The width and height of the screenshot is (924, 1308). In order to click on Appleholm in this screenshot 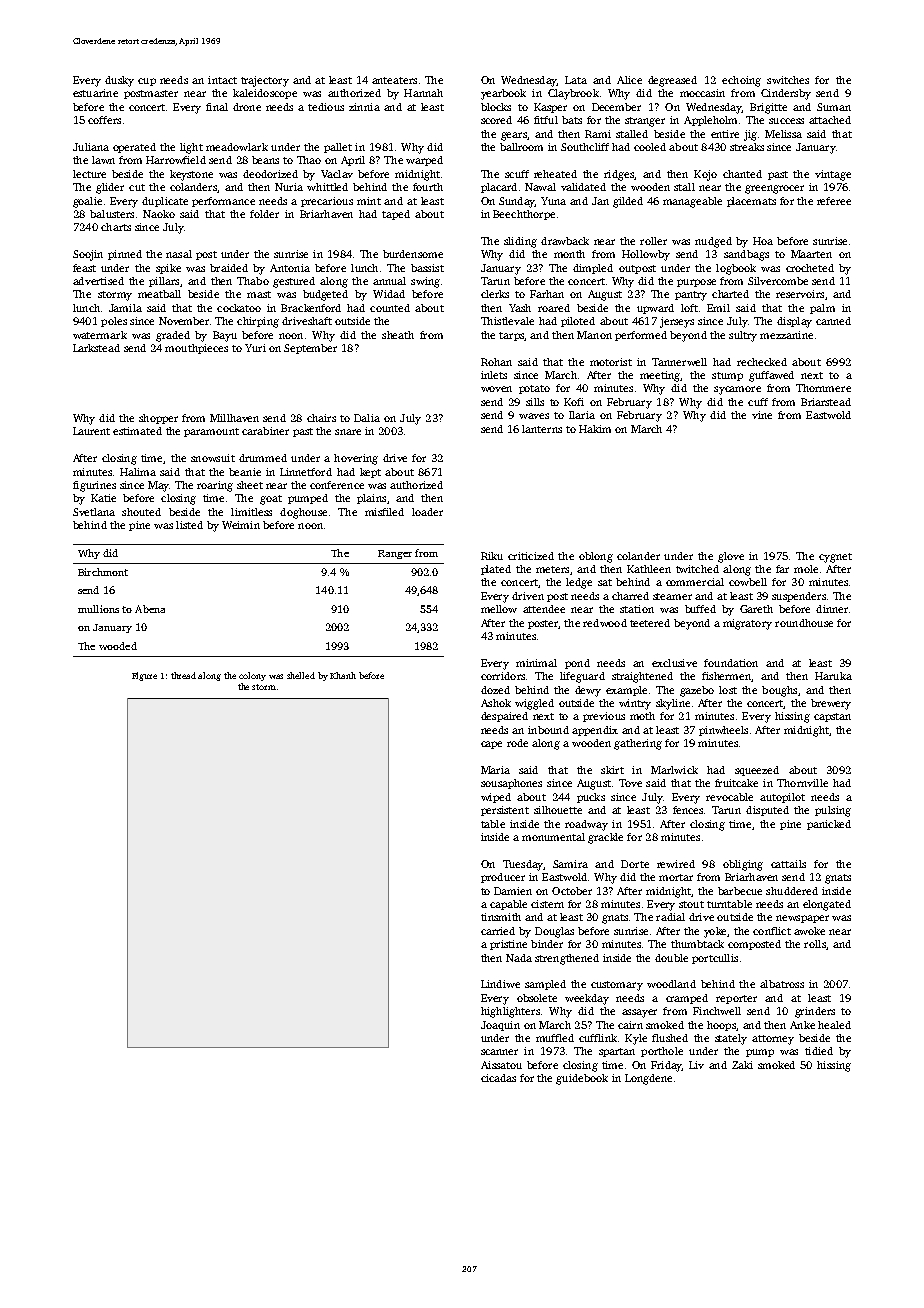, I will do `click(710, 121)`.
